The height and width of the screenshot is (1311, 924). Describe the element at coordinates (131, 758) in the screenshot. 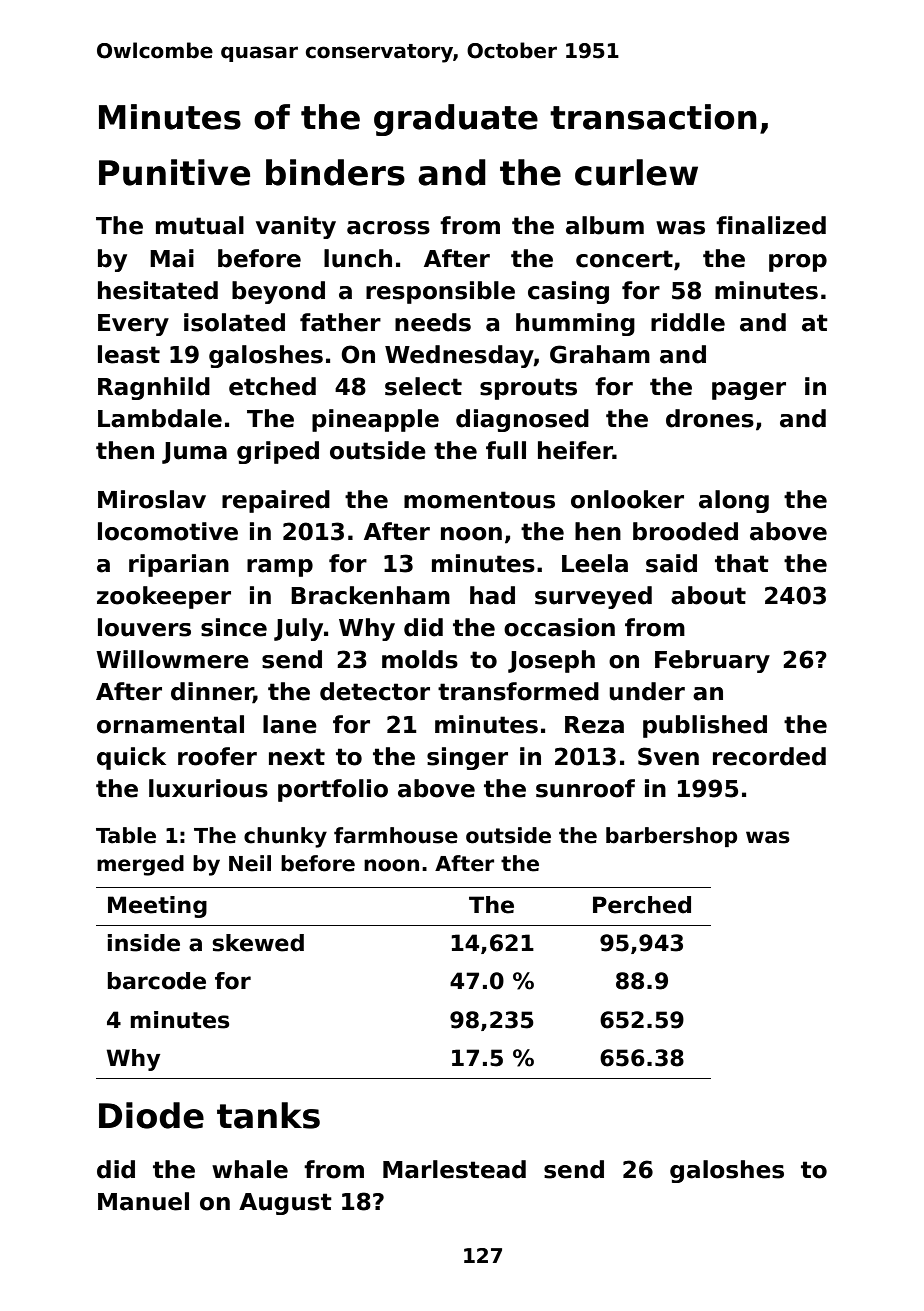

I see `quick` at that location.
